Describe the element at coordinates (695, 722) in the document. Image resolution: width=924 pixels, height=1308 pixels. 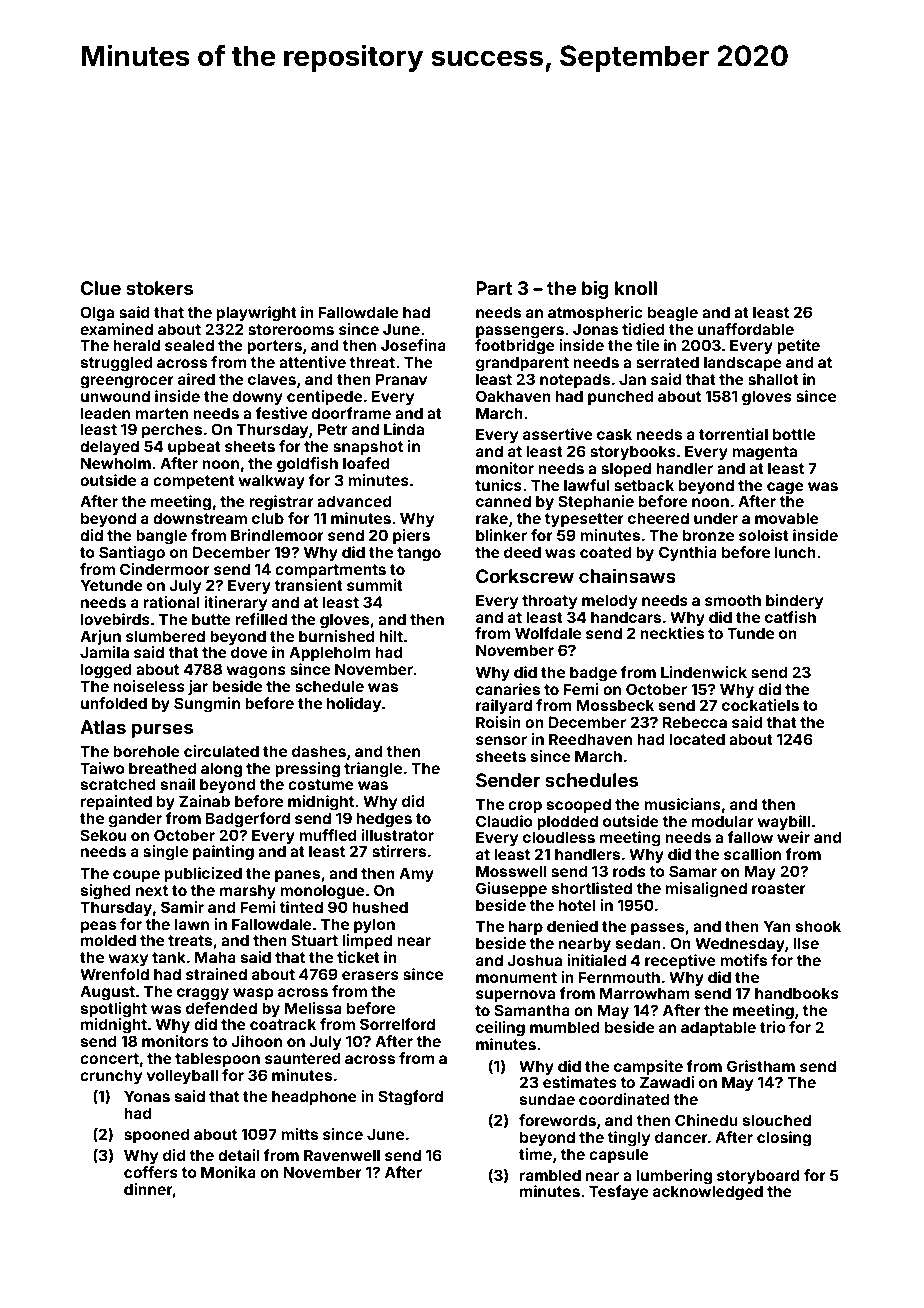
I see `Rebecca` at that location.
